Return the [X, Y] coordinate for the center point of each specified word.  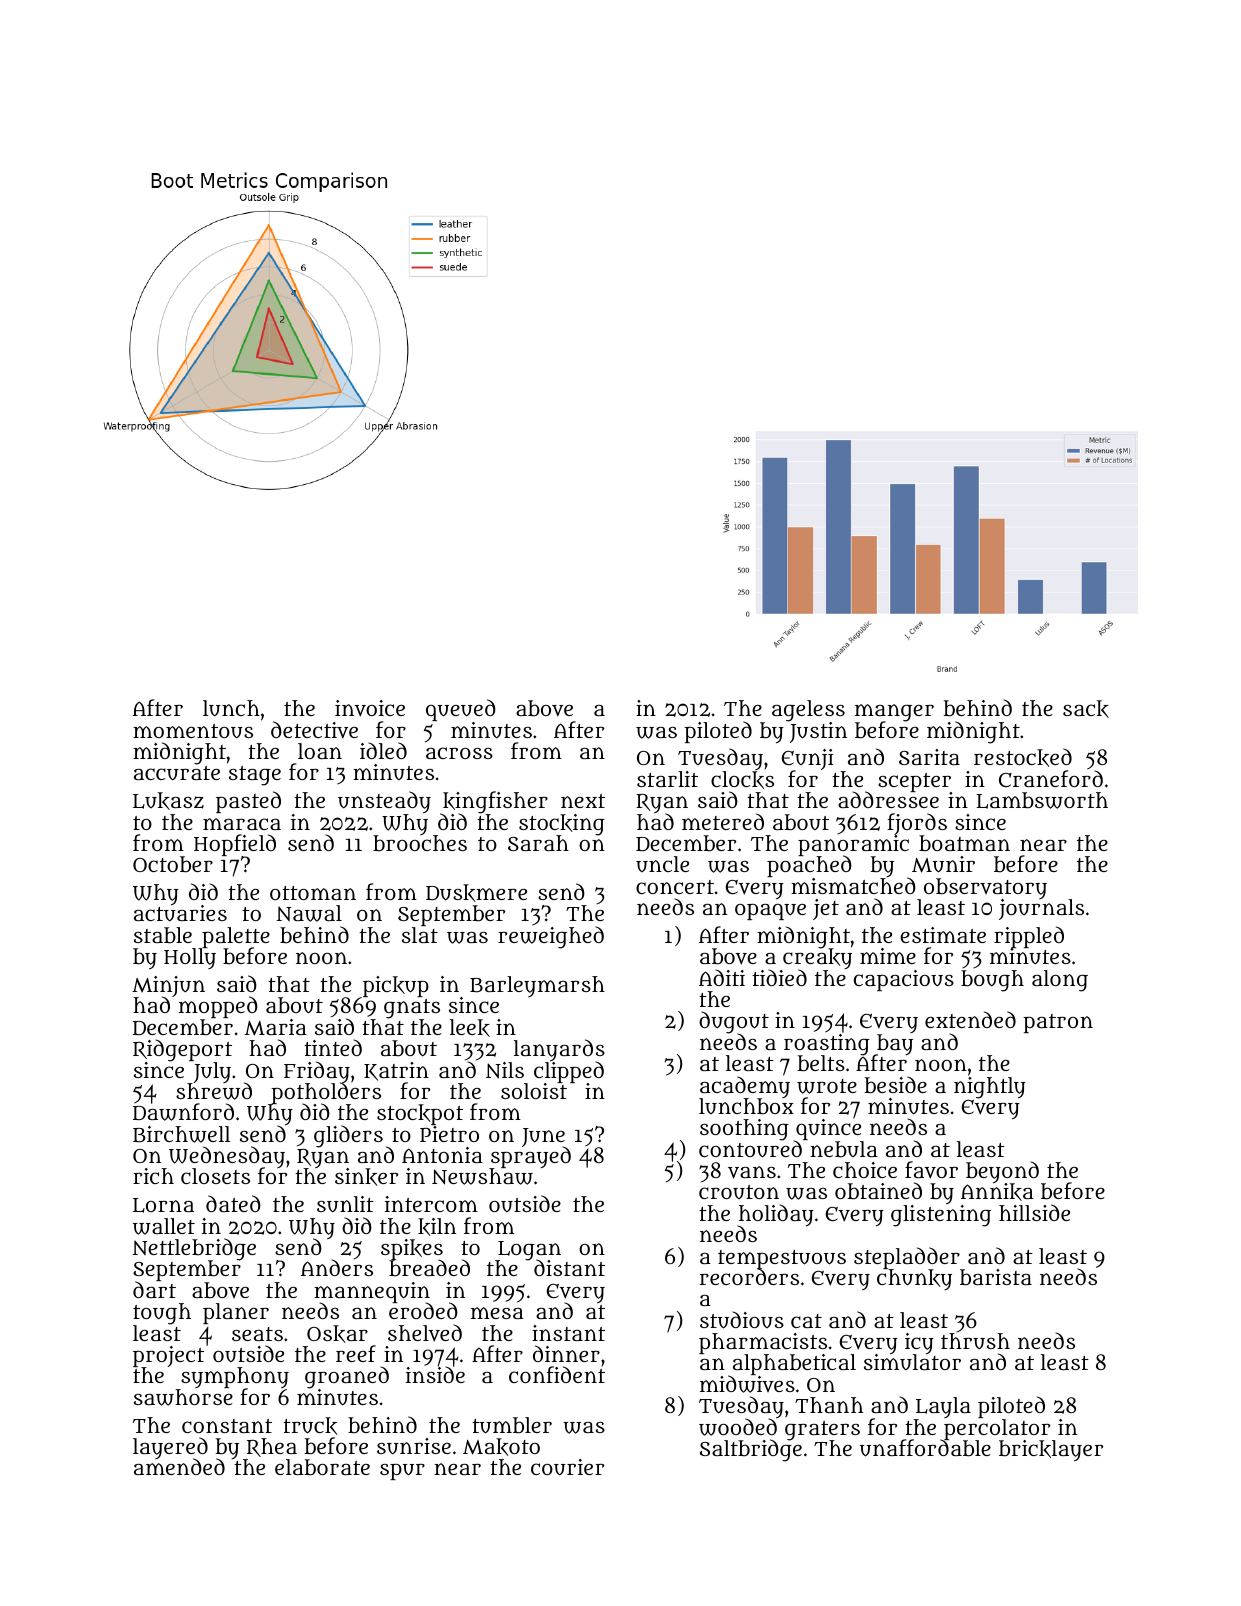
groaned [347, 1377]
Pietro [449, 1134]
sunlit [345, 1204]
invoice [370, 708]
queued [461, 710]
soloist [534, 1091]
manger [894, 713]
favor [931, 1170]
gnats [412, 1009]
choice [865, 1170]
